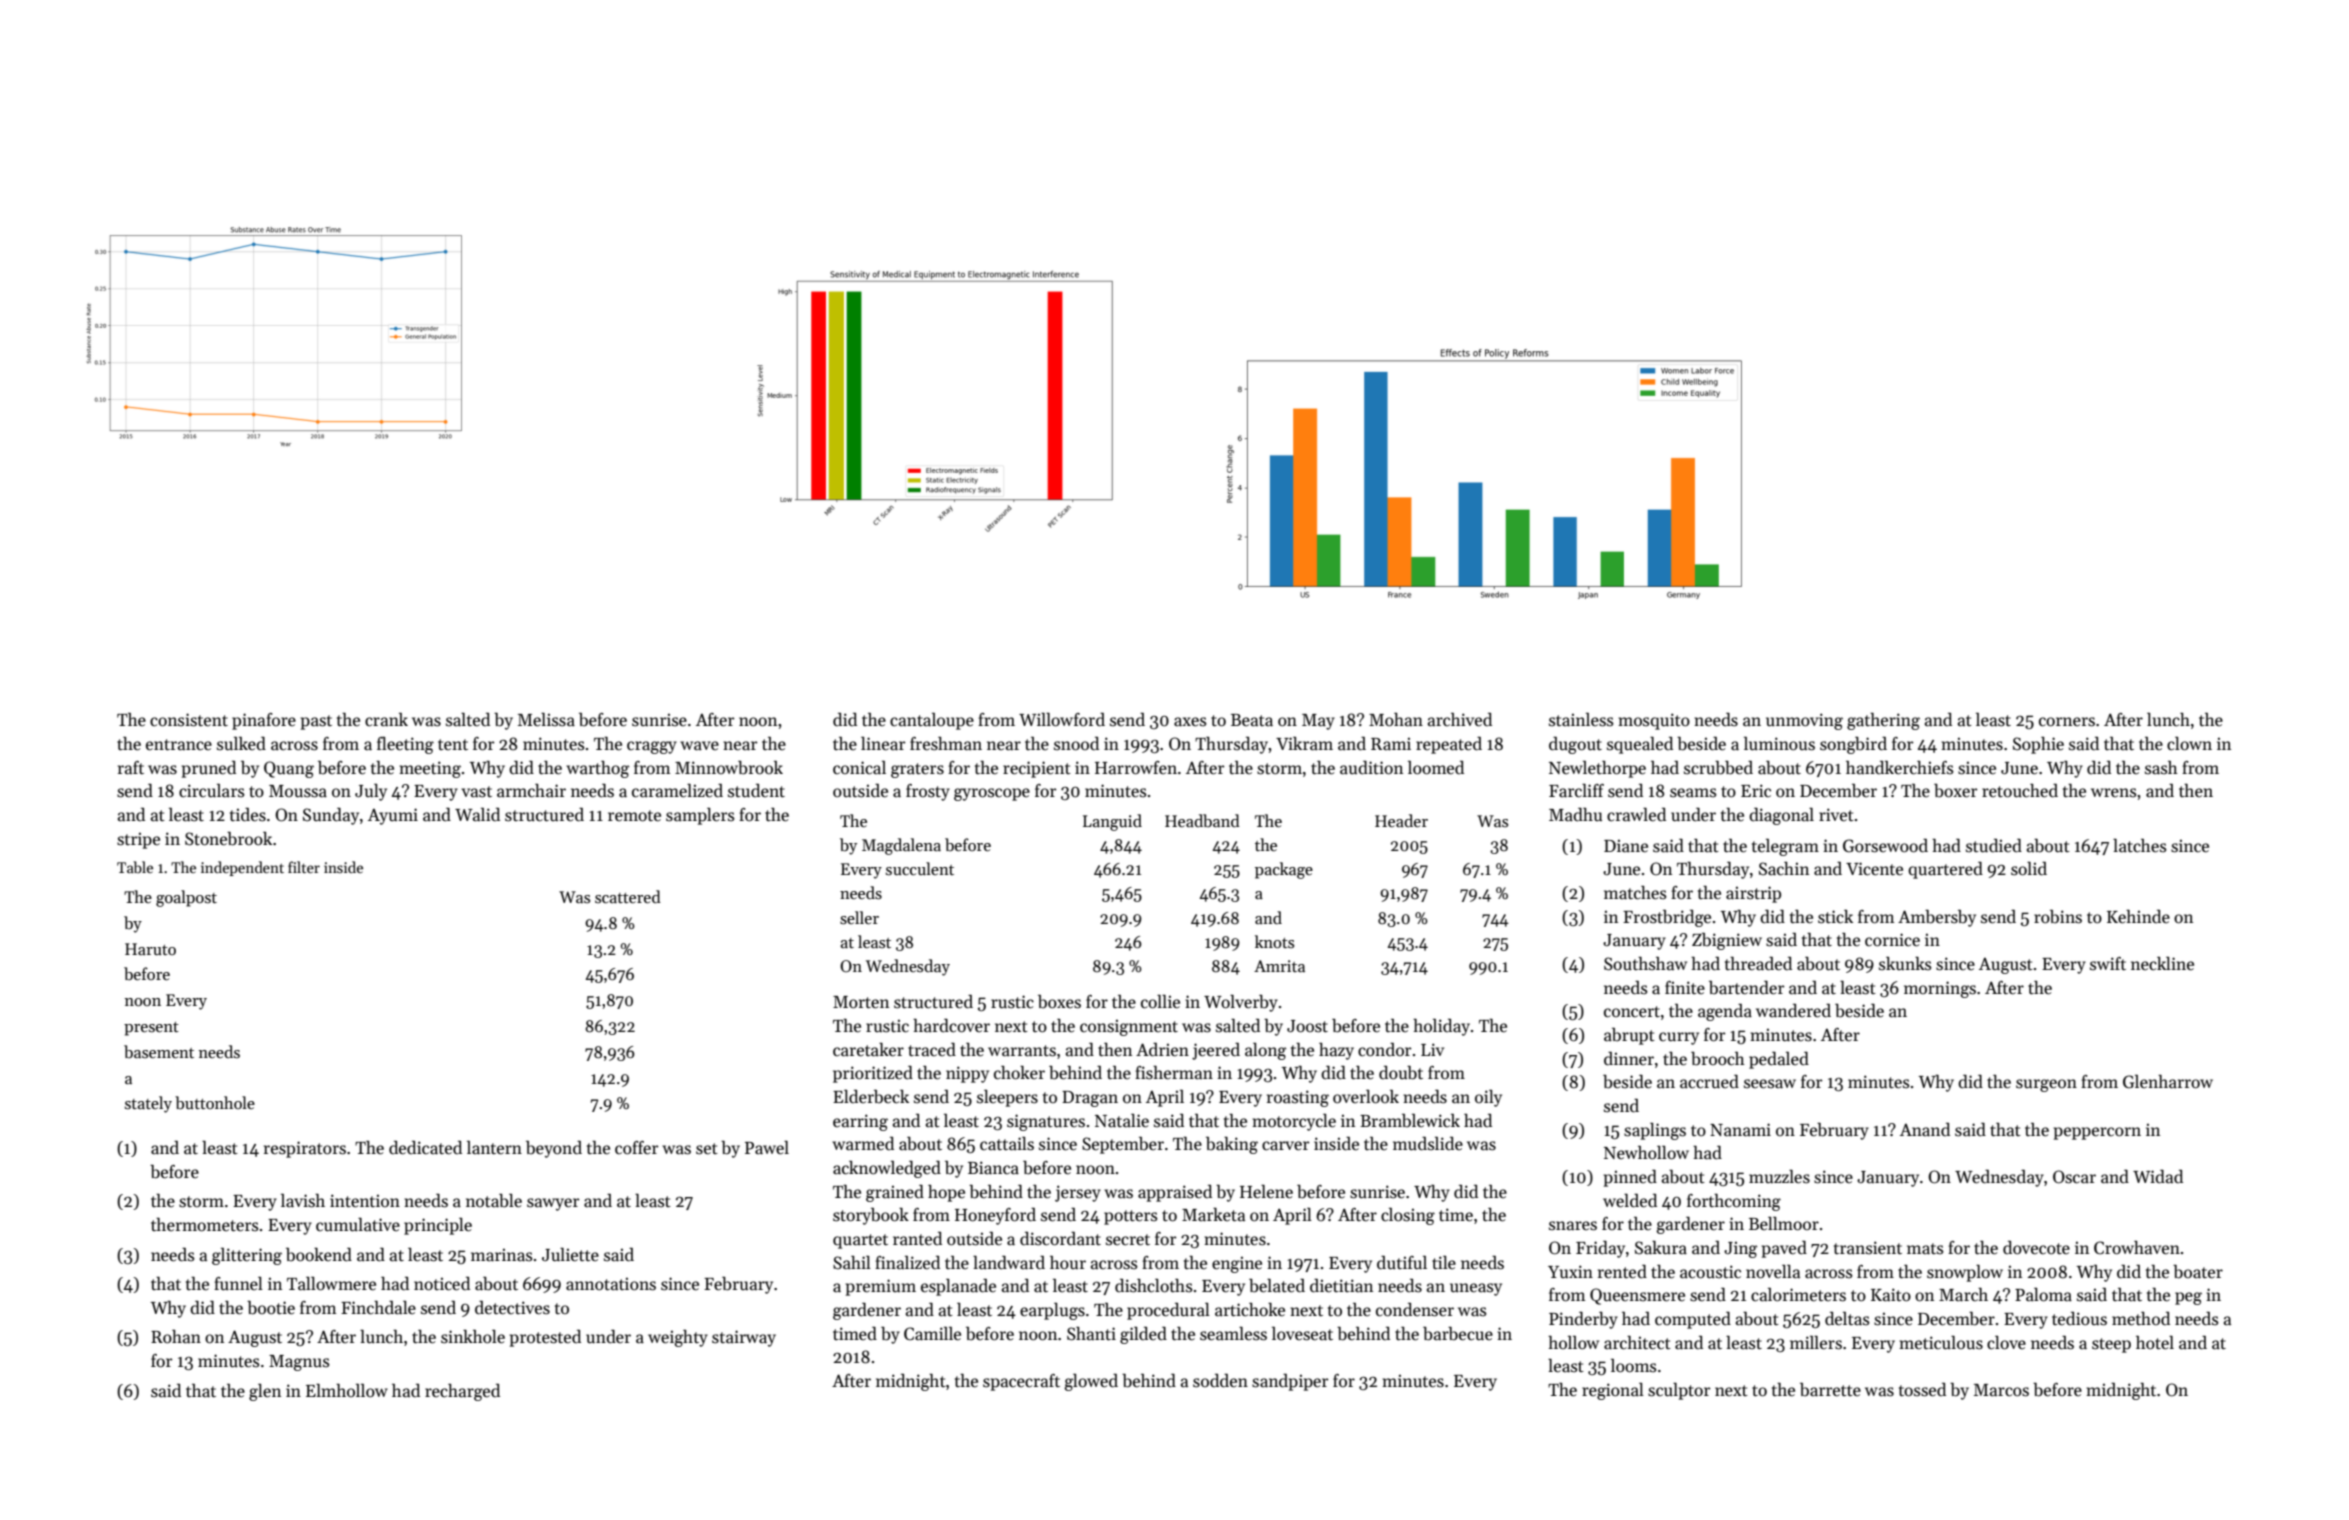  I want to click on corners, so click(2067, 722).
